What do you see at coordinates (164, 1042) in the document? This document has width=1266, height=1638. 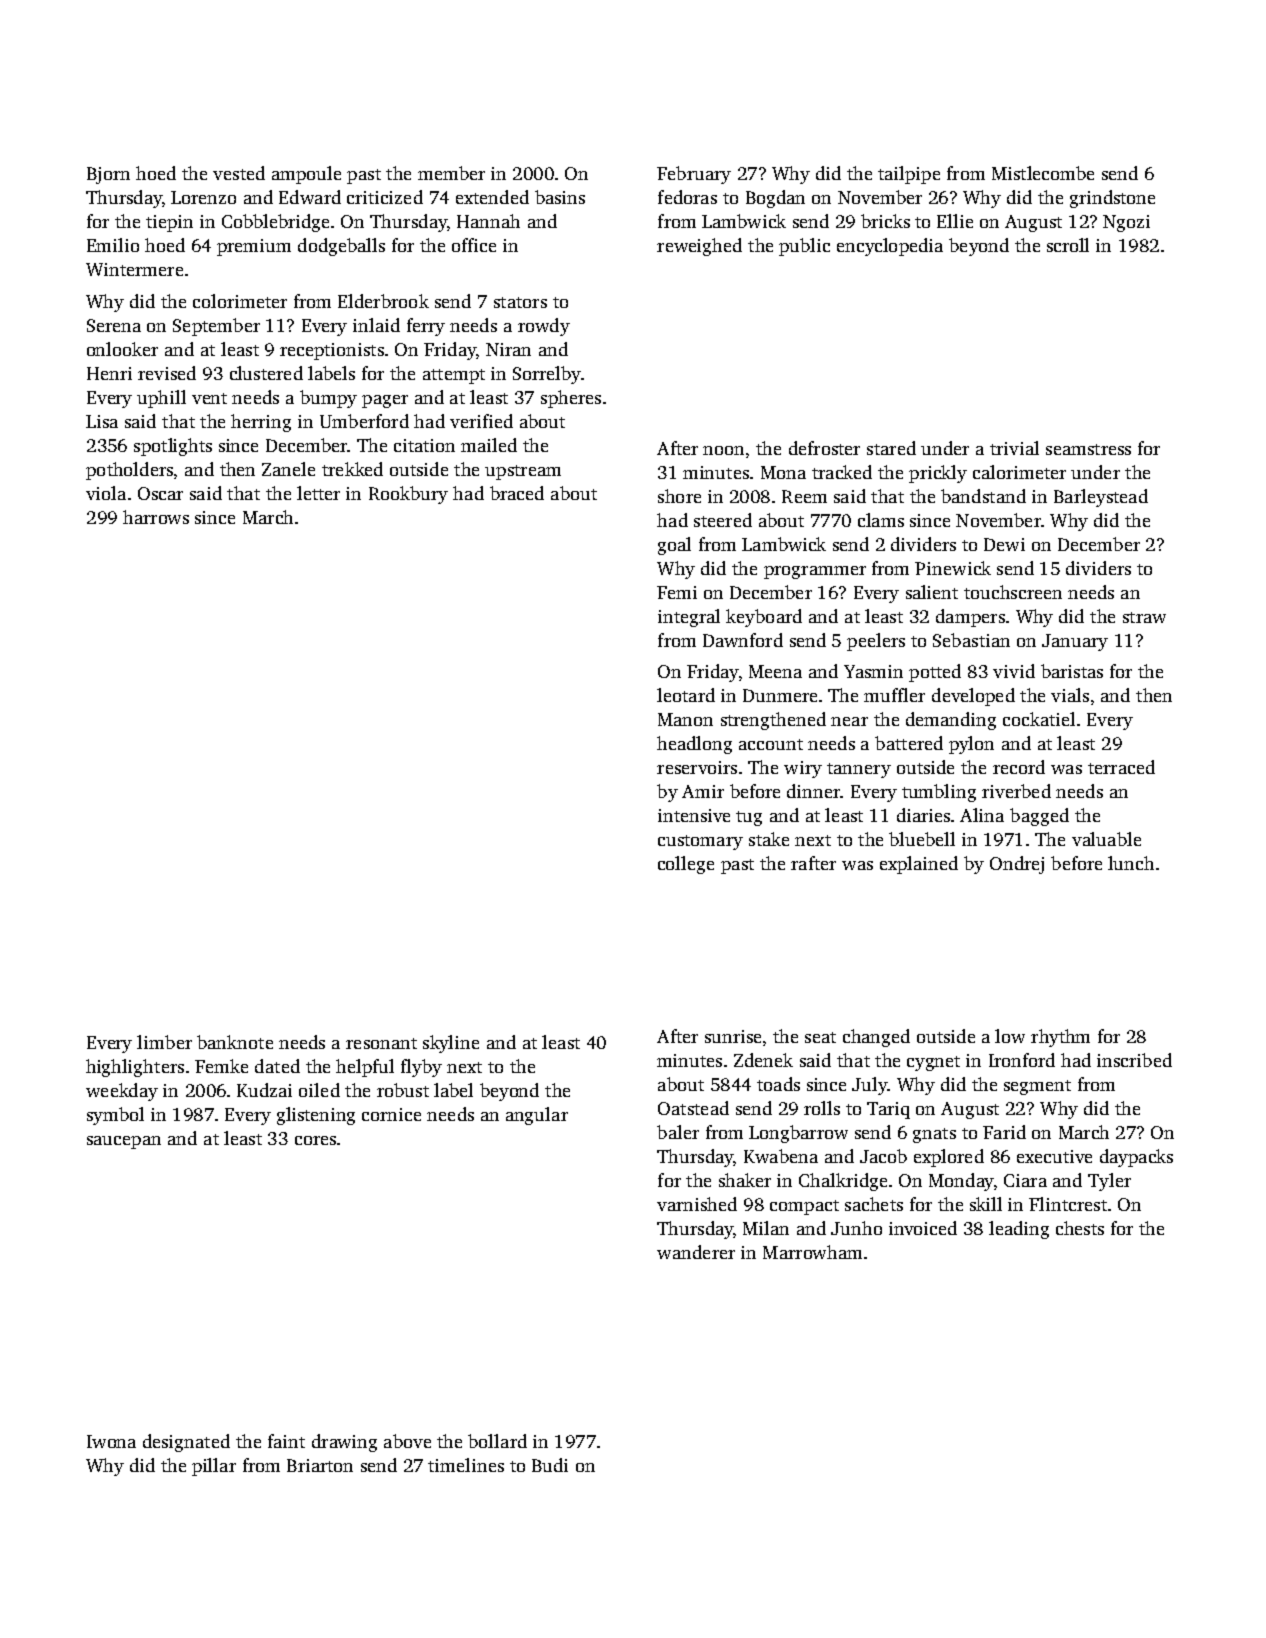 I see `limber` at bounding box center [164, 1042].
